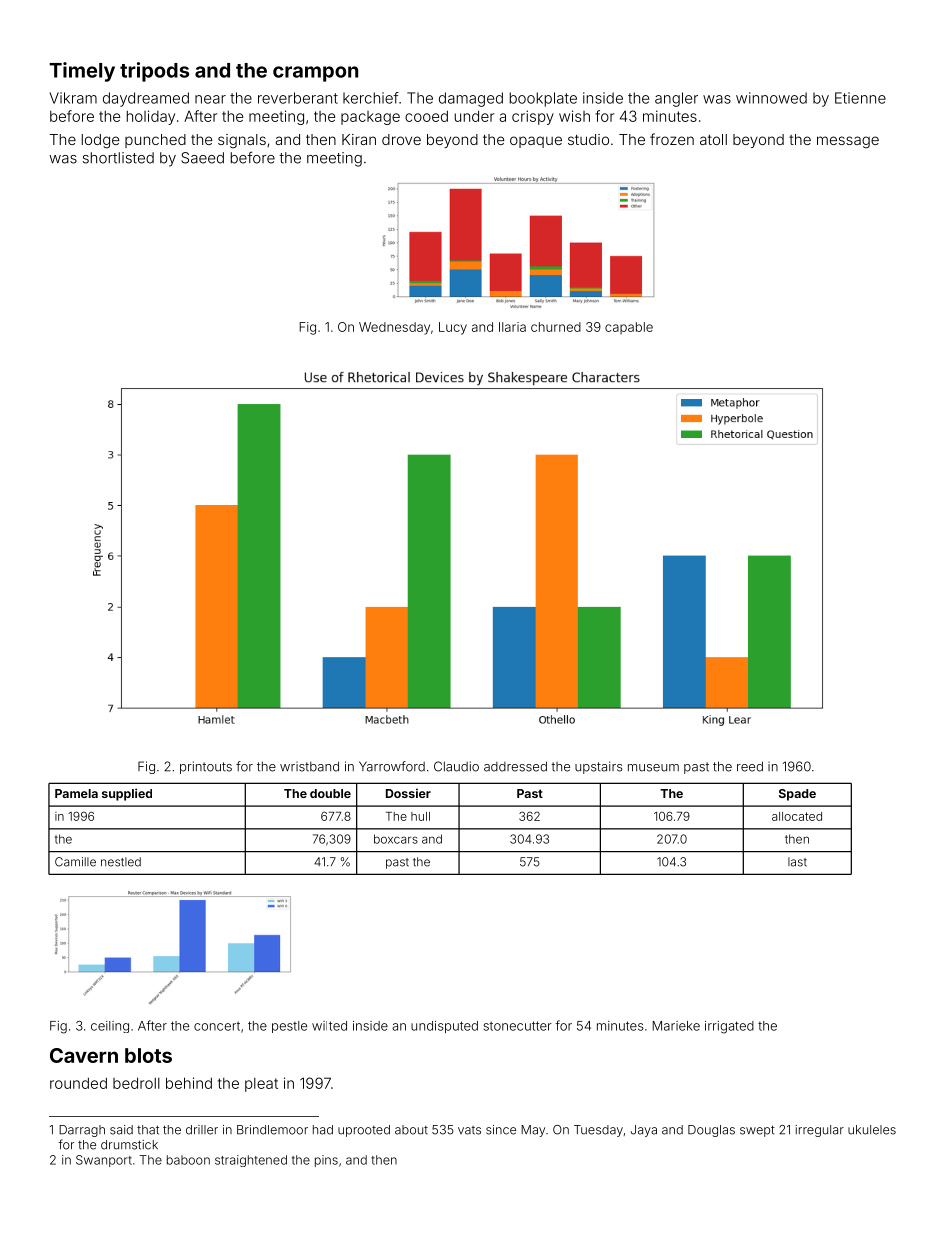 The height and width of the page is (1233, 952). What do you see at coordinates (750, 766) in the page?
I see `reed` at bounding box center [750, 766].
